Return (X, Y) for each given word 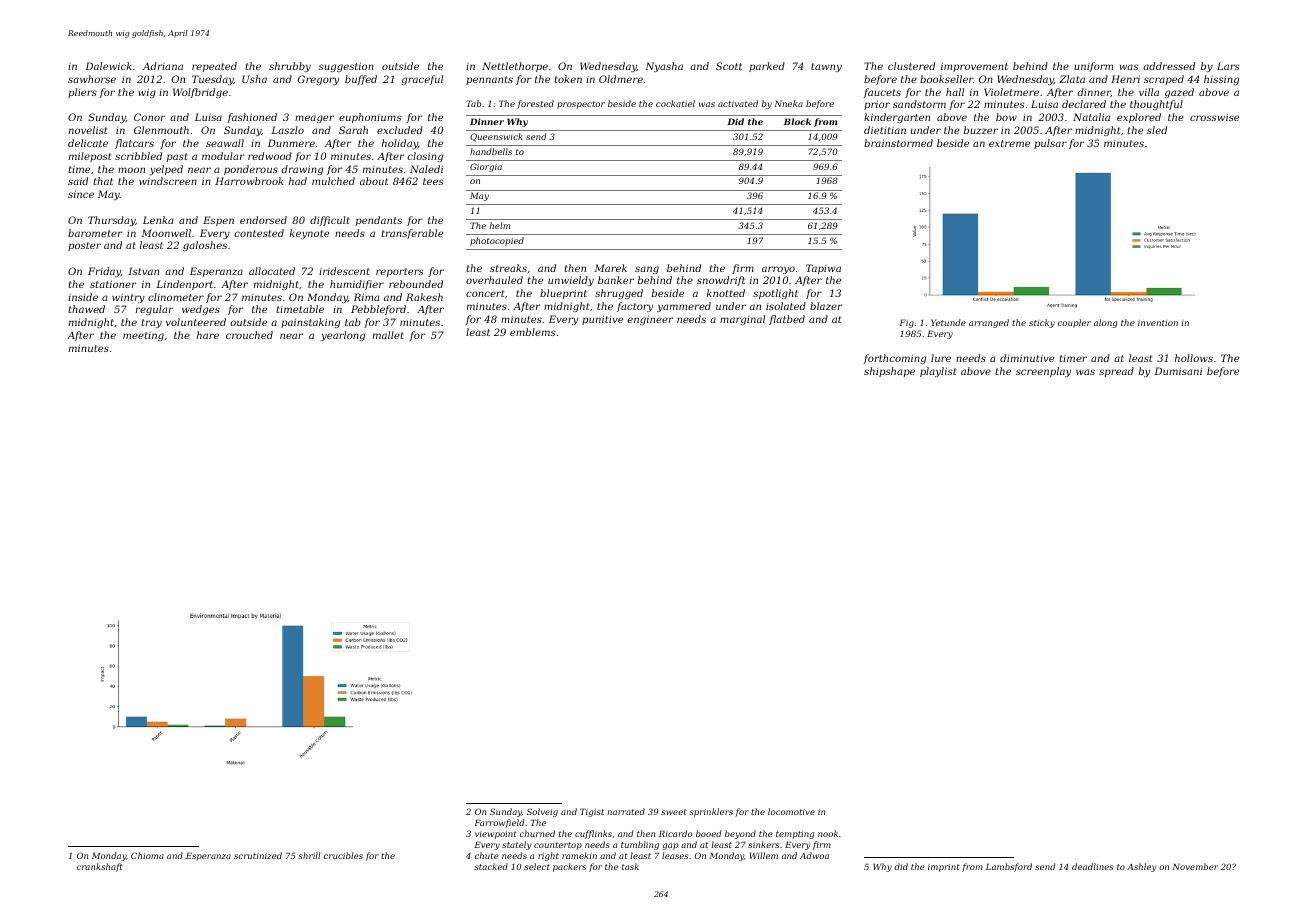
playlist (938, 372)
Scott (729, 66)
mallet (388, 335)
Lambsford (1009, 867)
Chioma (147, 855)
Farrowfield (499, 823)
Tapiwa (823, 269)
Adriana (163, 66)
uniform (1093, 67)
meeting (143, 336)
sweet (674, 812)
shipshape (889, 372)
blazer (826, 306)
